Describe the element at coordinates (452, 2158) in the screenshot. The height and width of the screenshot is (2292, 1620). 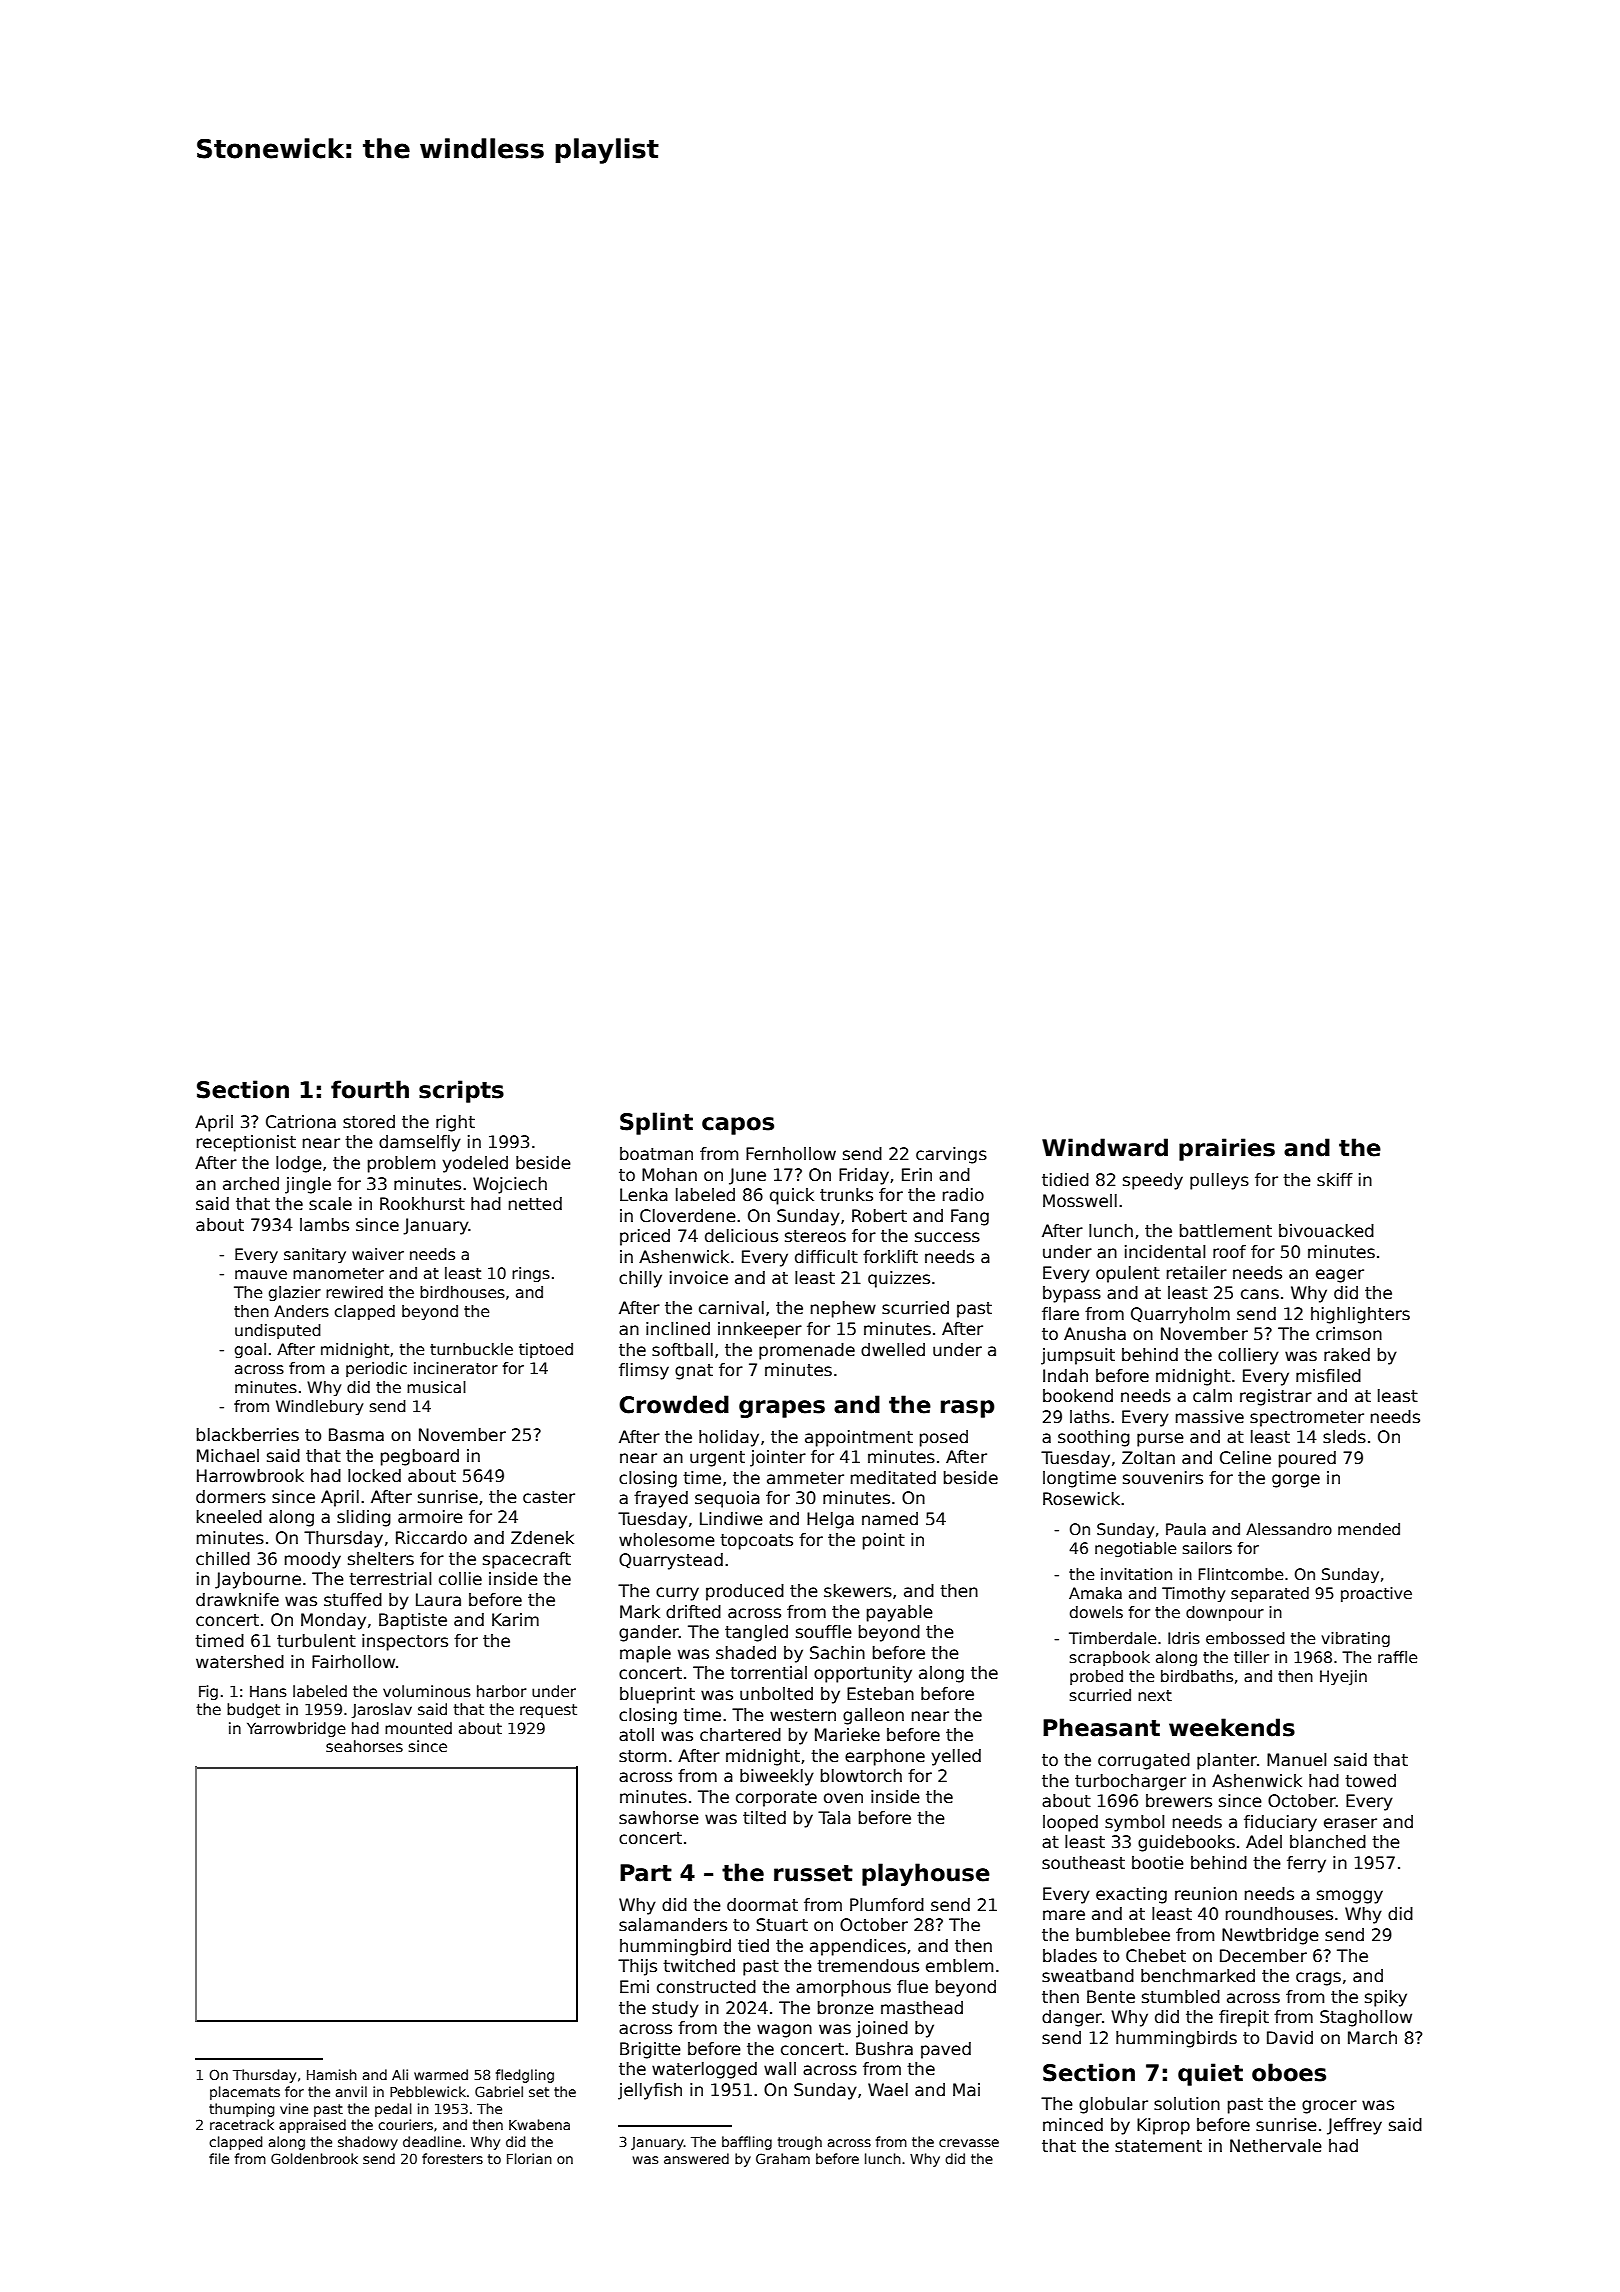
I see `foresters` at that location.
